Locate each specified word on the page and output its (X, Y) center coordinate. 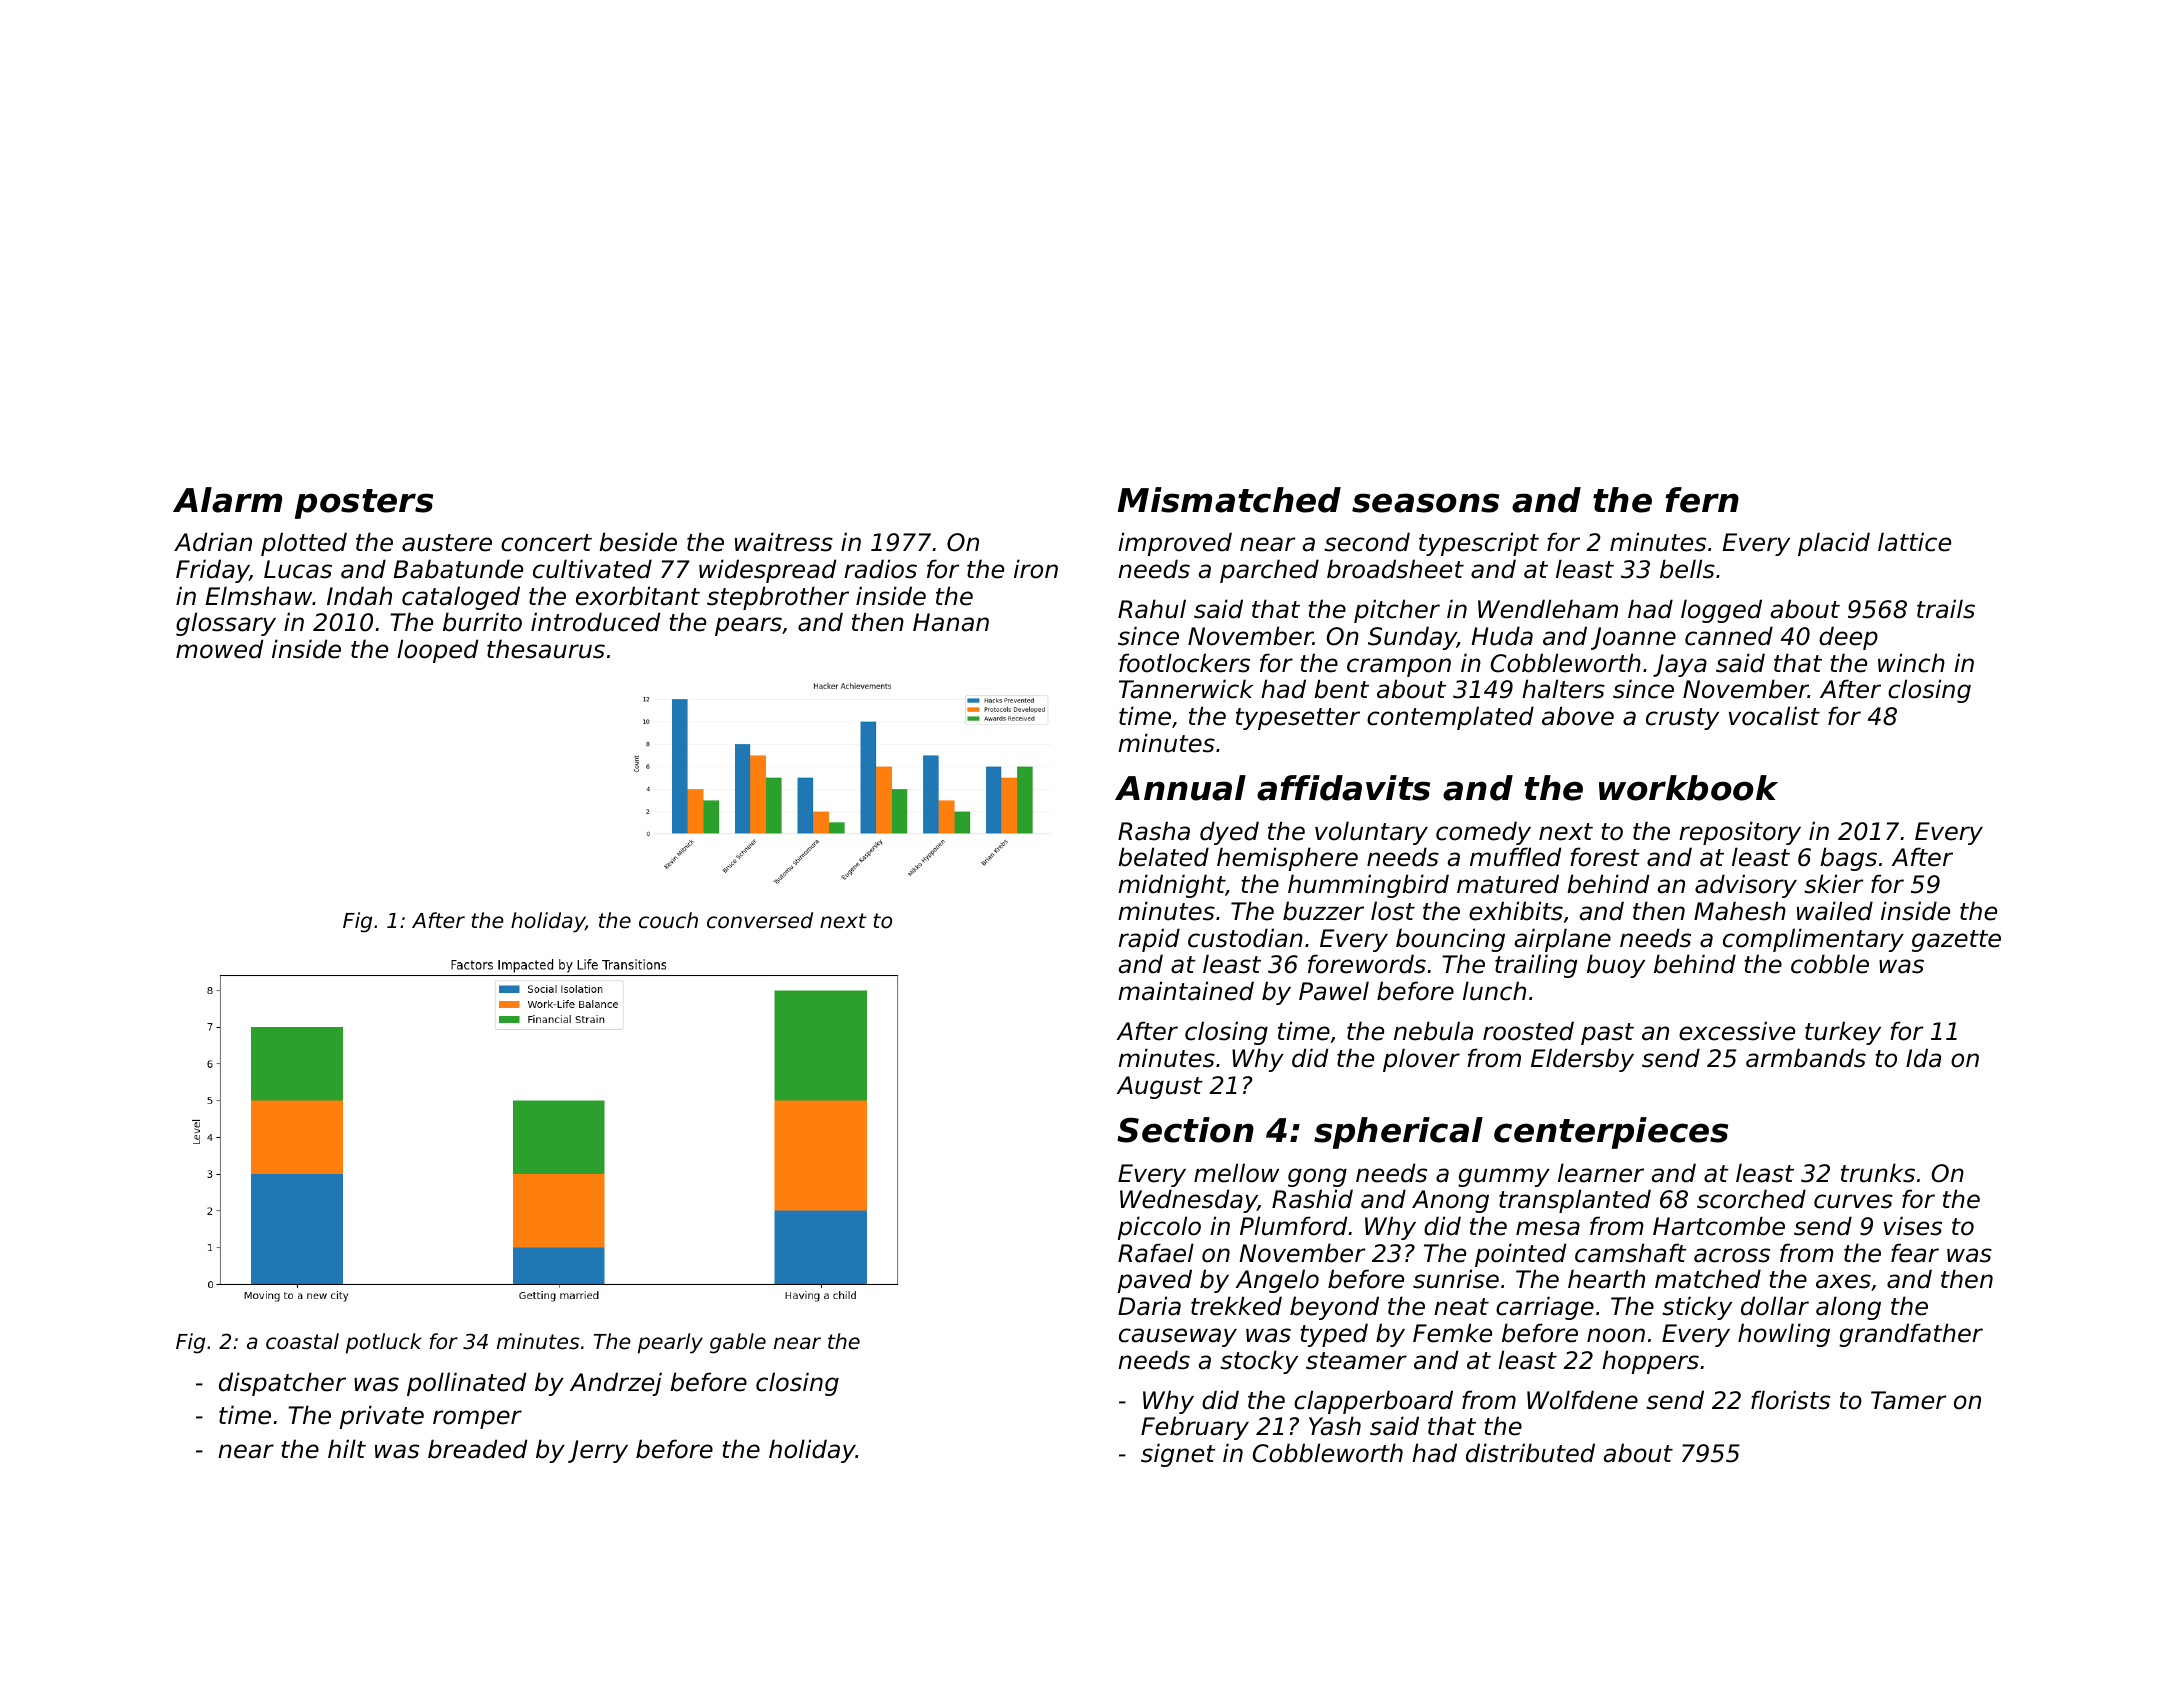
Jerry (598, 1451)
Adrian (213, 542)
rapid (1149, 940)
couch (668, 920)
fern (1702, 500)
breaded (477, 1449)
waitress (784, 542)
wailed (1835, 911)
